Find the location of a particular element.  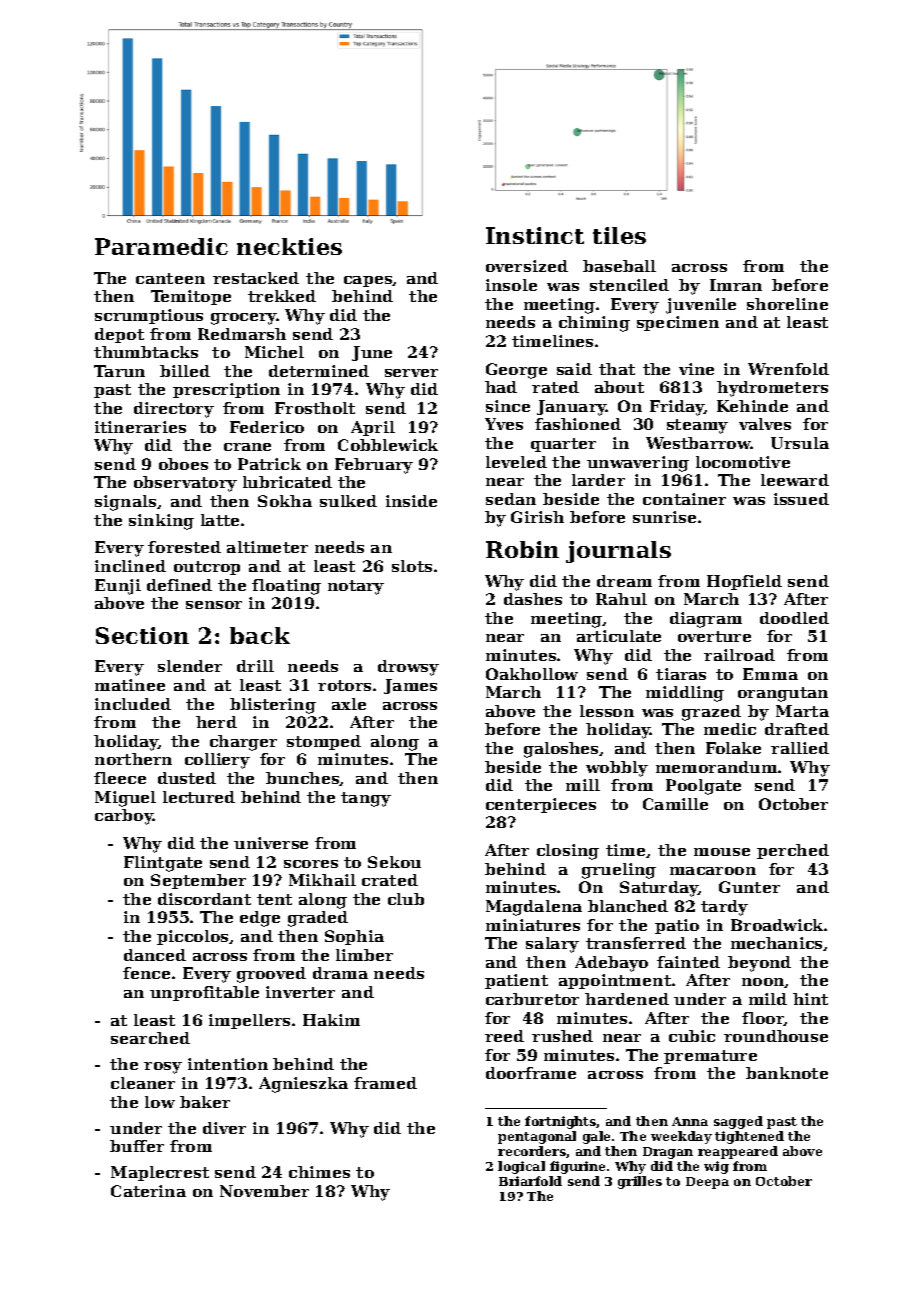

Instinct is located at coordinates (535, 235).
